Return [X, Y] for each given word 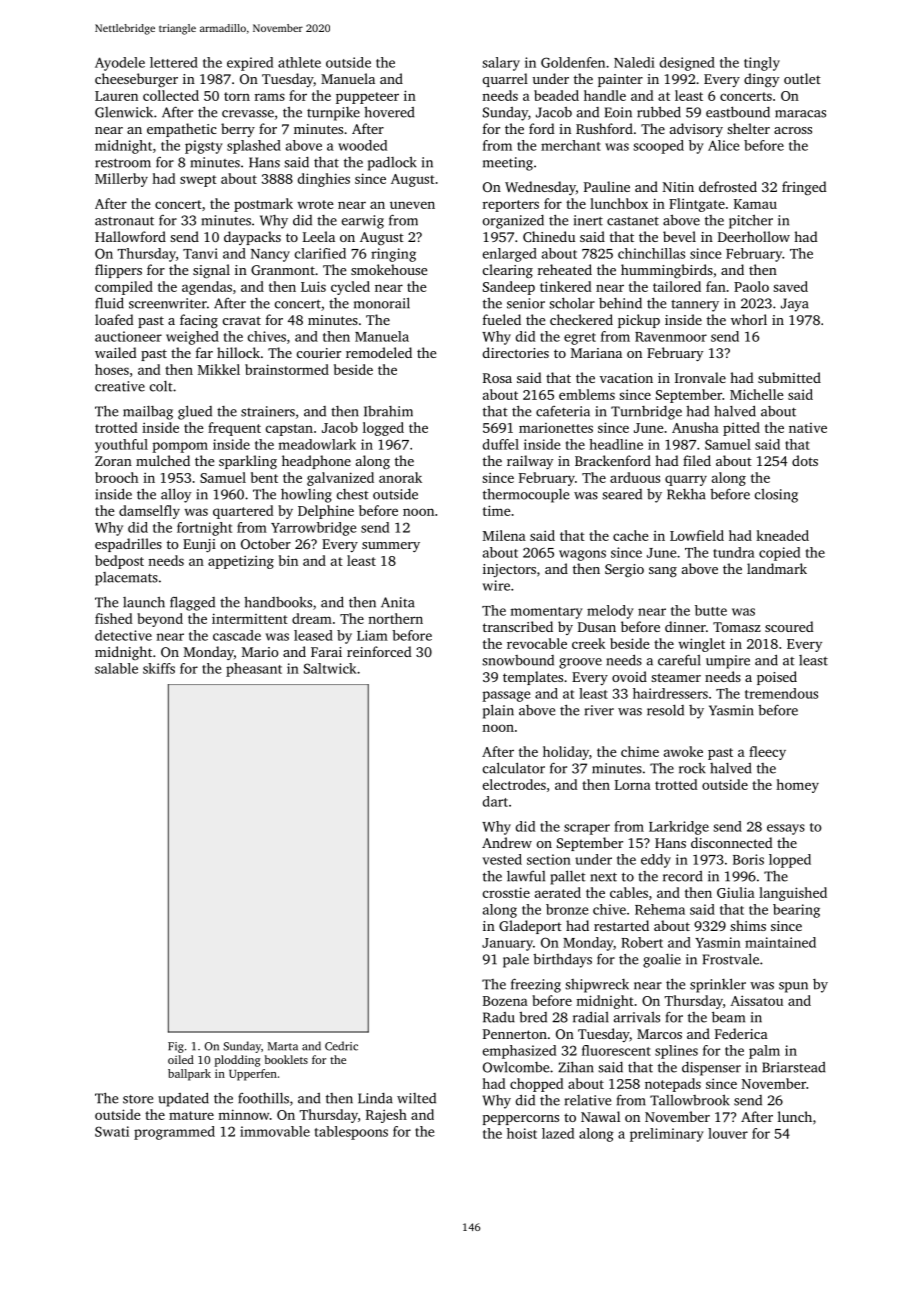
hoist [522, 1133]
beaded [556, 95]
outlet [802, 78]
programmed [174, 1133]
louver [728, 1133]
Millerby [121, 180]
